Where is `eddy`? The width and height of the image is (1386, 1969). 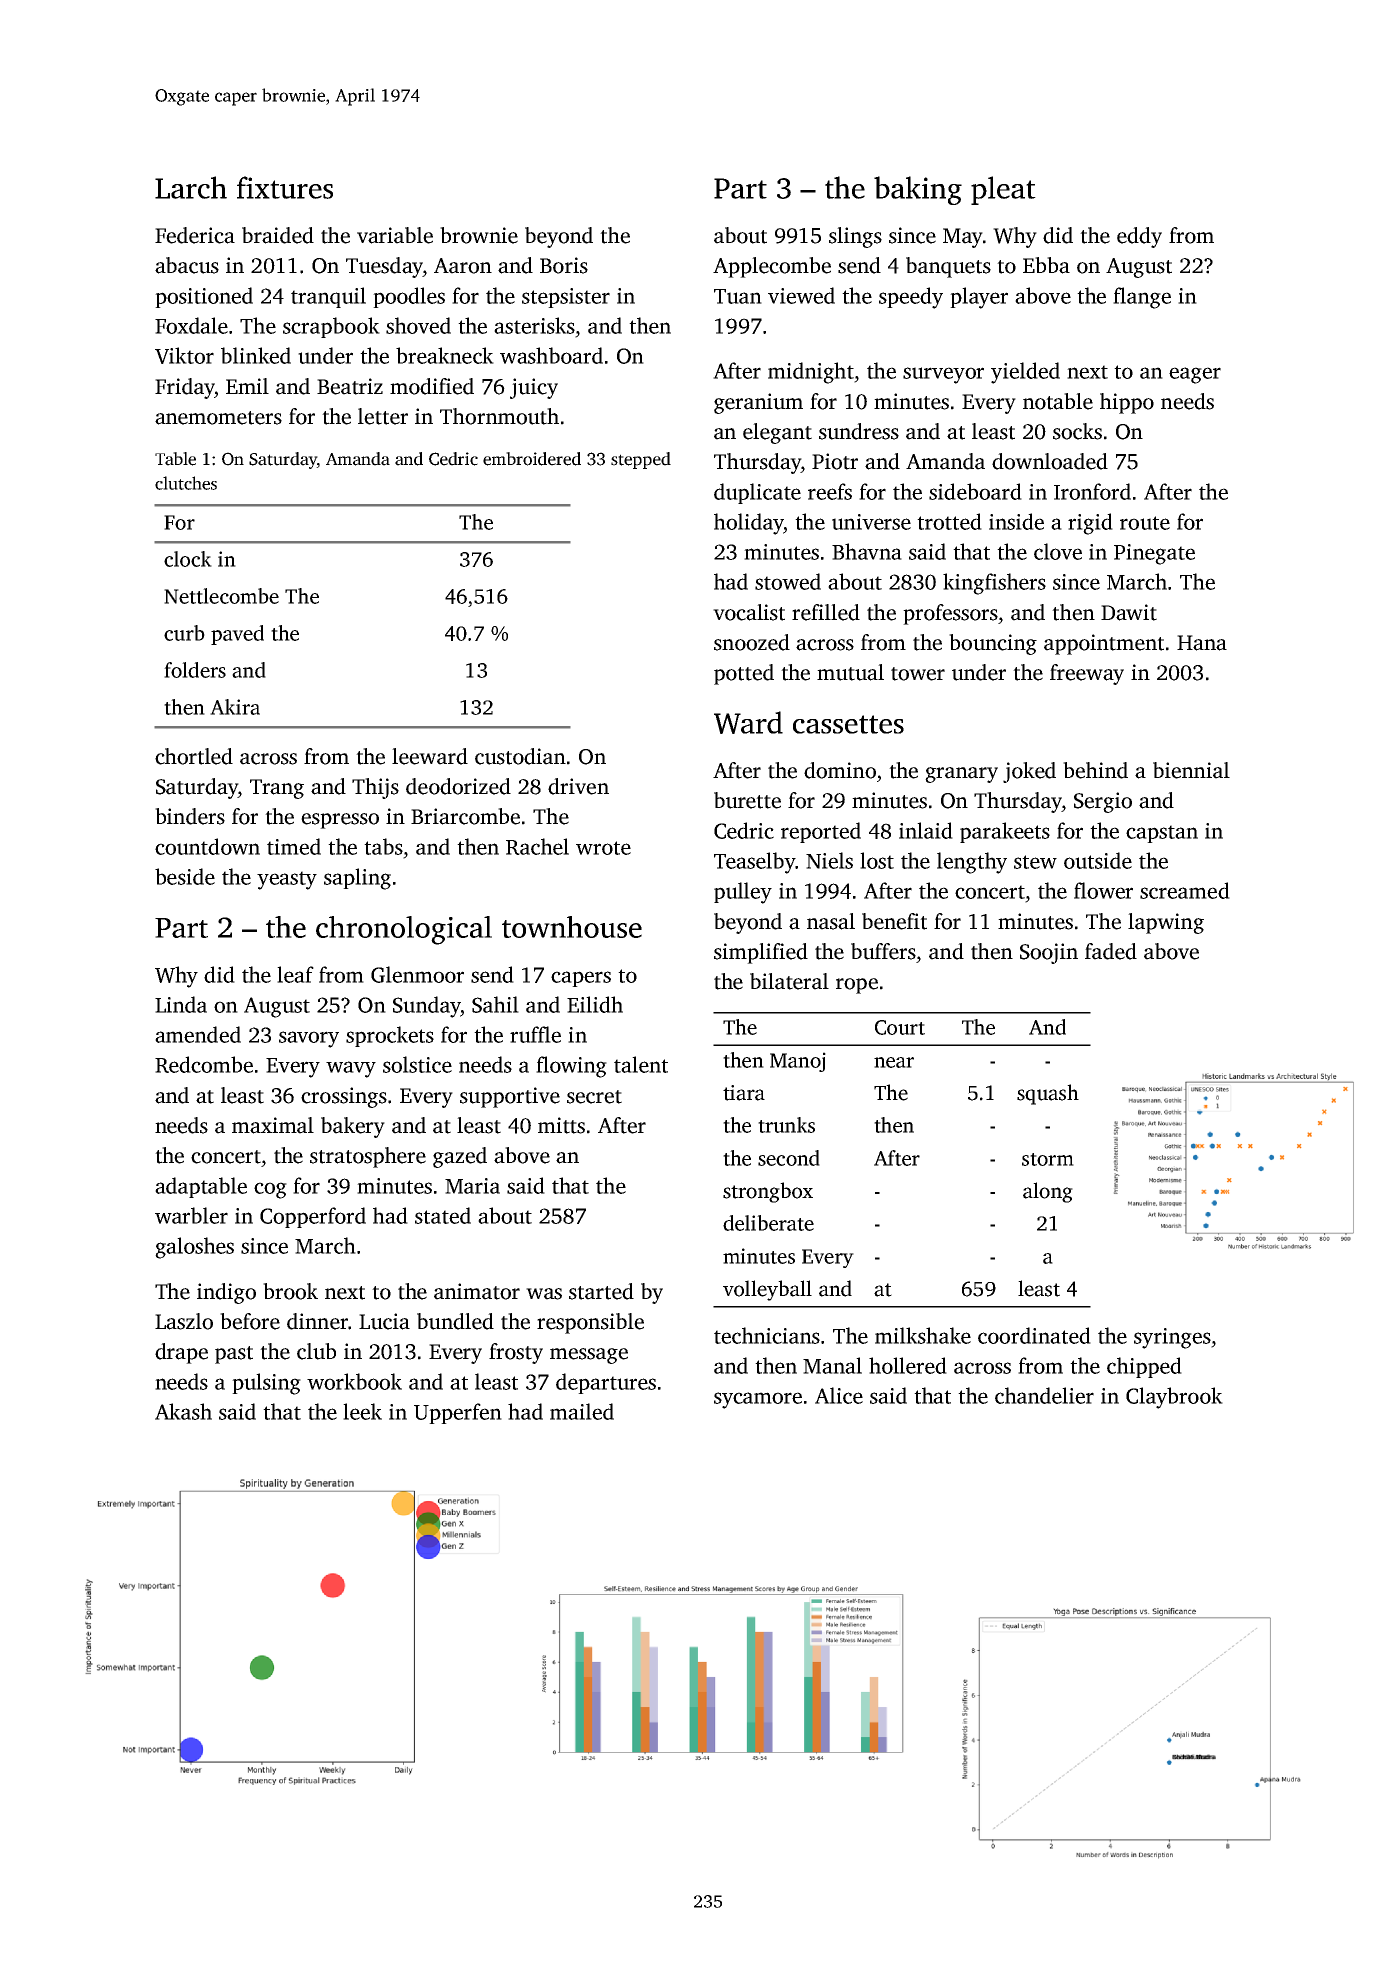
eddy is located at coordinates (1139, 237).
